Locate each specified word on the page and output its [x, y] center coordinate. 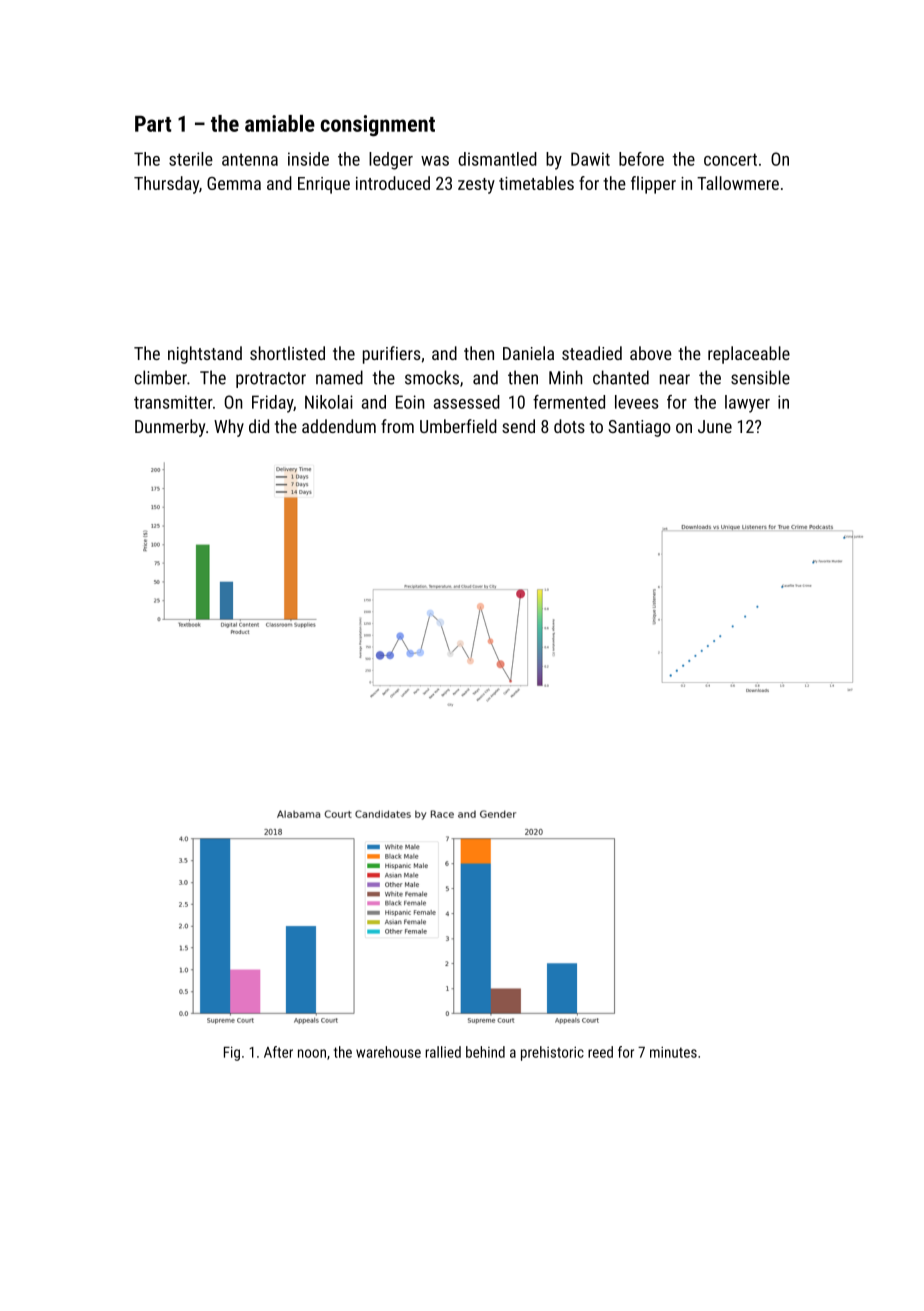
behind [485, 1052]
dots [569, 426]
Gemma [234, 183]
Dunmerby [170, 428]
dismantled [497, 159]
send [518, 426]
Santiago [639, 428]
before [641, 159]
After [278, 1052]
